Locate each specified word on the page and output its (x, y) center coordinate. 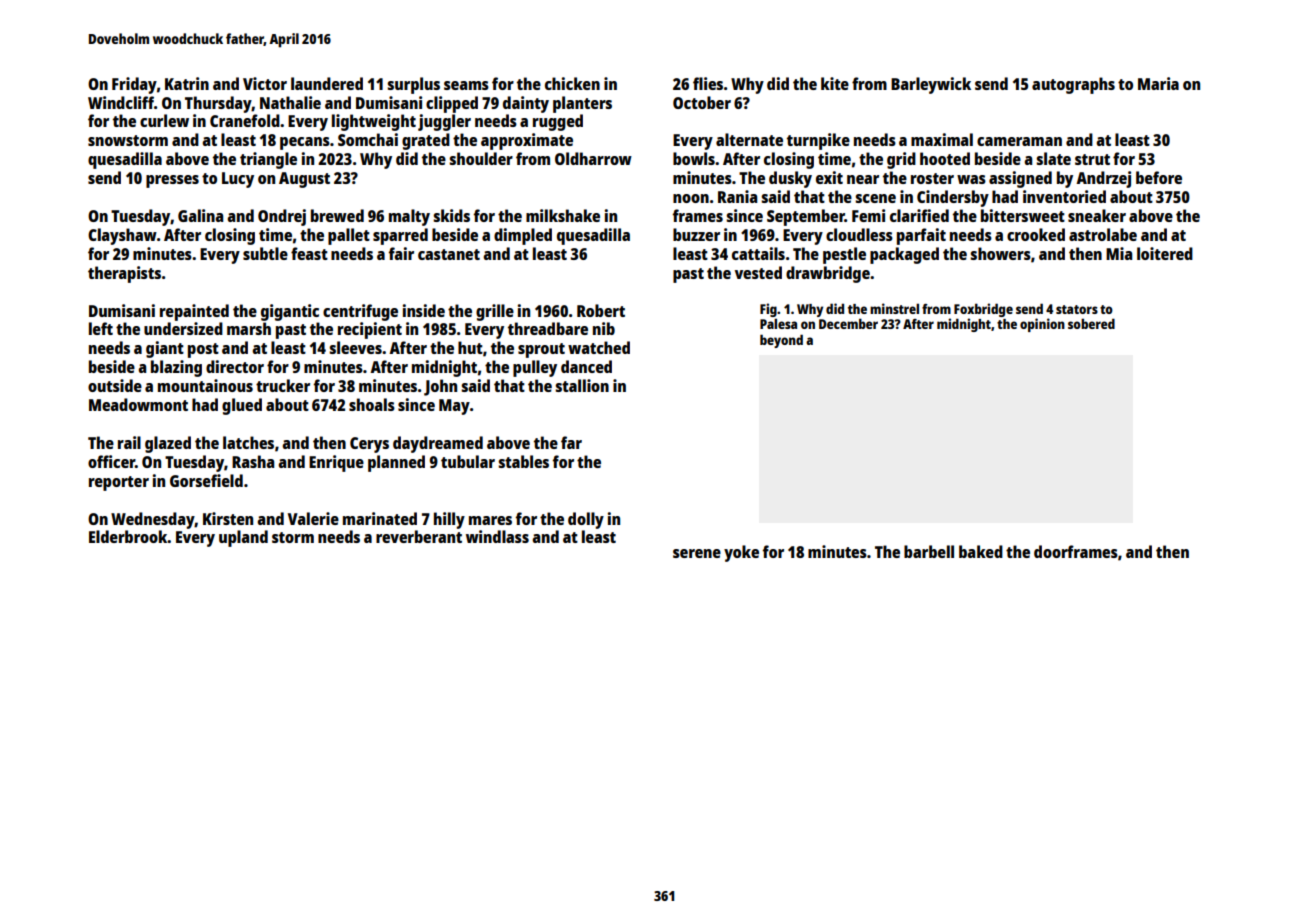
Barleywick (931, 85)
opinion (1042, 325)
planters (582, 104)
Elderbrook (128, 536)
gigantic (290, 312)
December (848, 323)
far (571, 442)
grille (495, 312)
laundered (327, 83)
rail (129, 442)
